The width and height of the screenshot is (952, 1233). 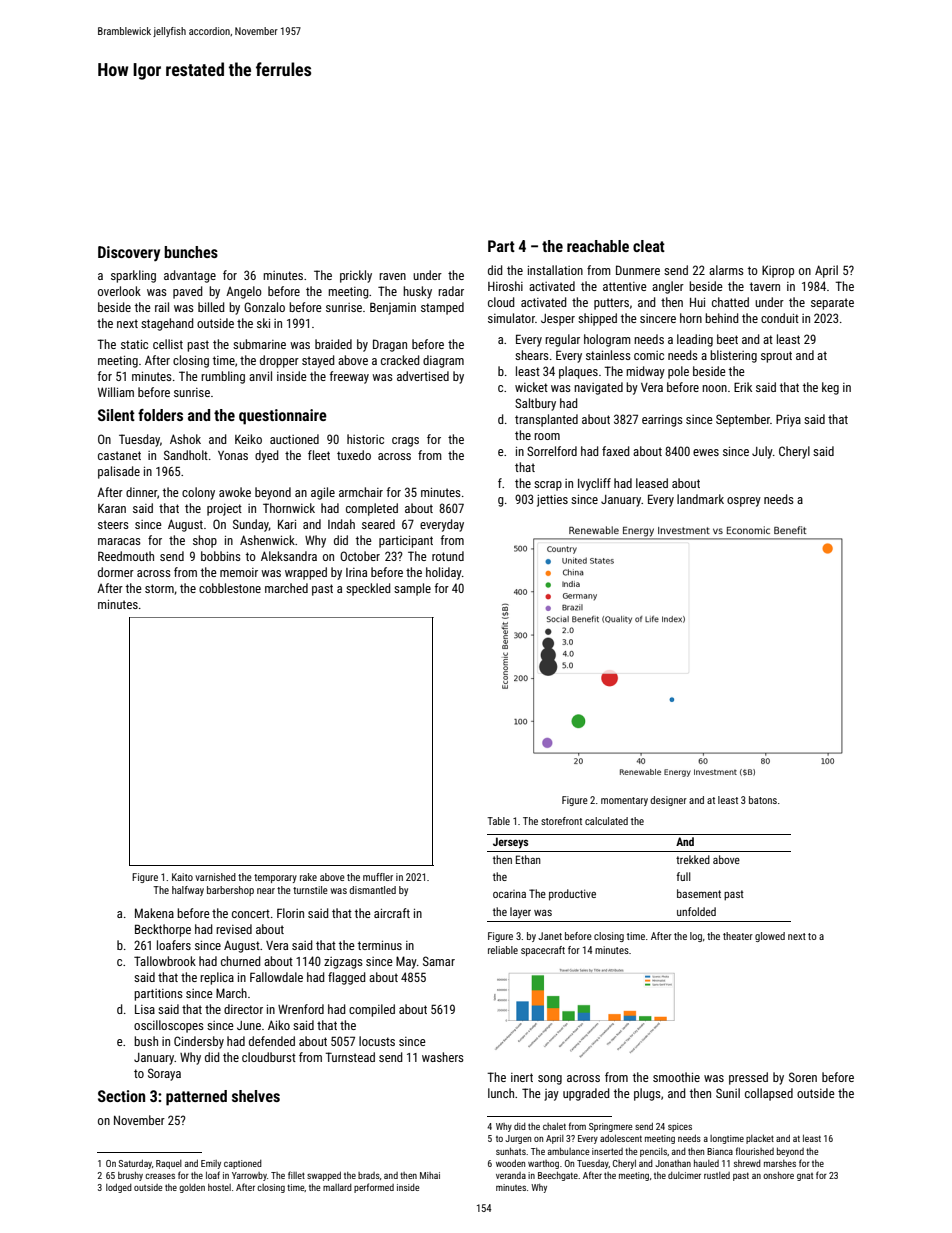 I want to click on crags, so click(x=405, y=442).
